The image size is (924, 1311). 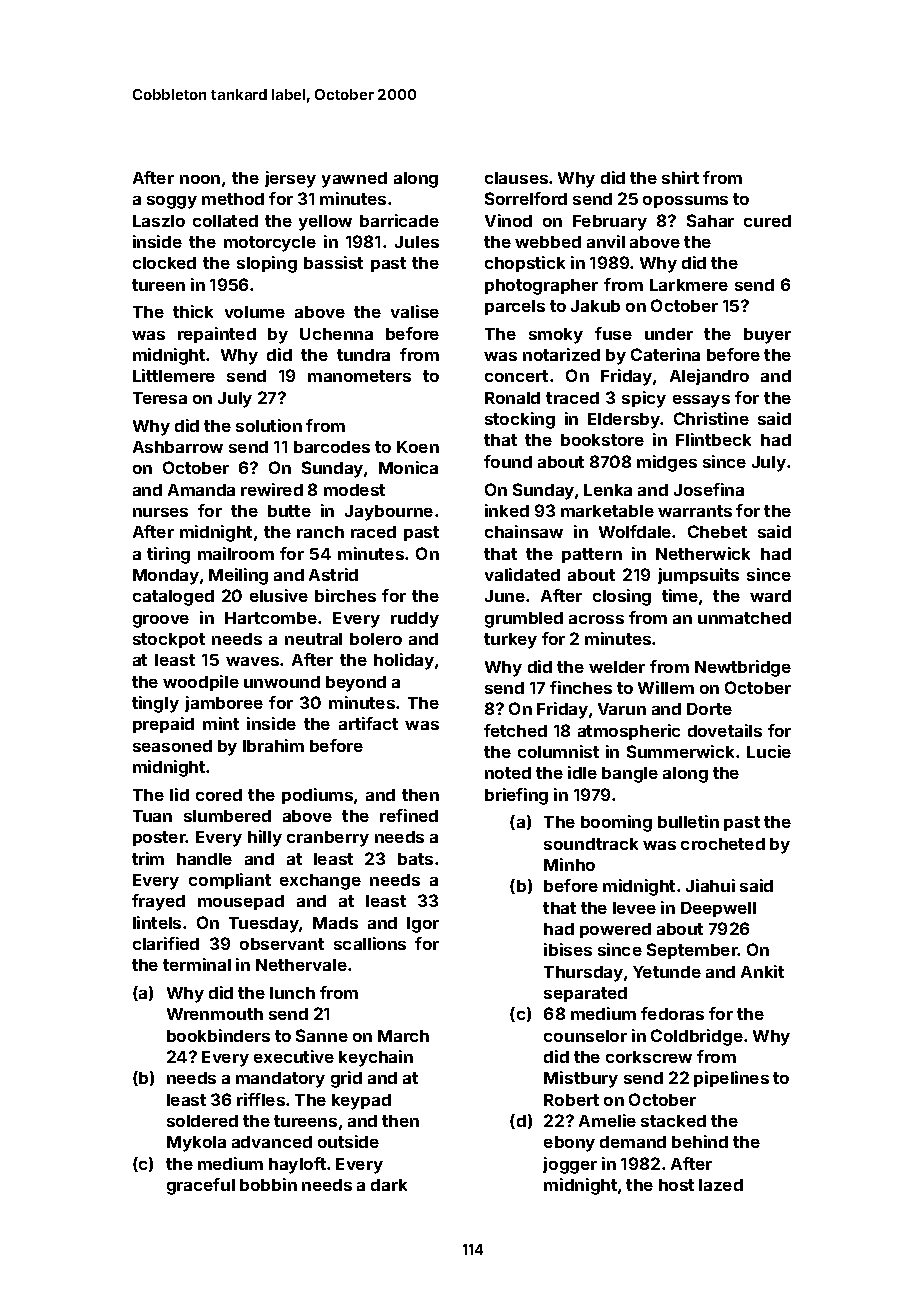 What do you see at coordinates (713, 439) in the screenshot?
I see `Flintbeck` at bounding box center [713, 439].
